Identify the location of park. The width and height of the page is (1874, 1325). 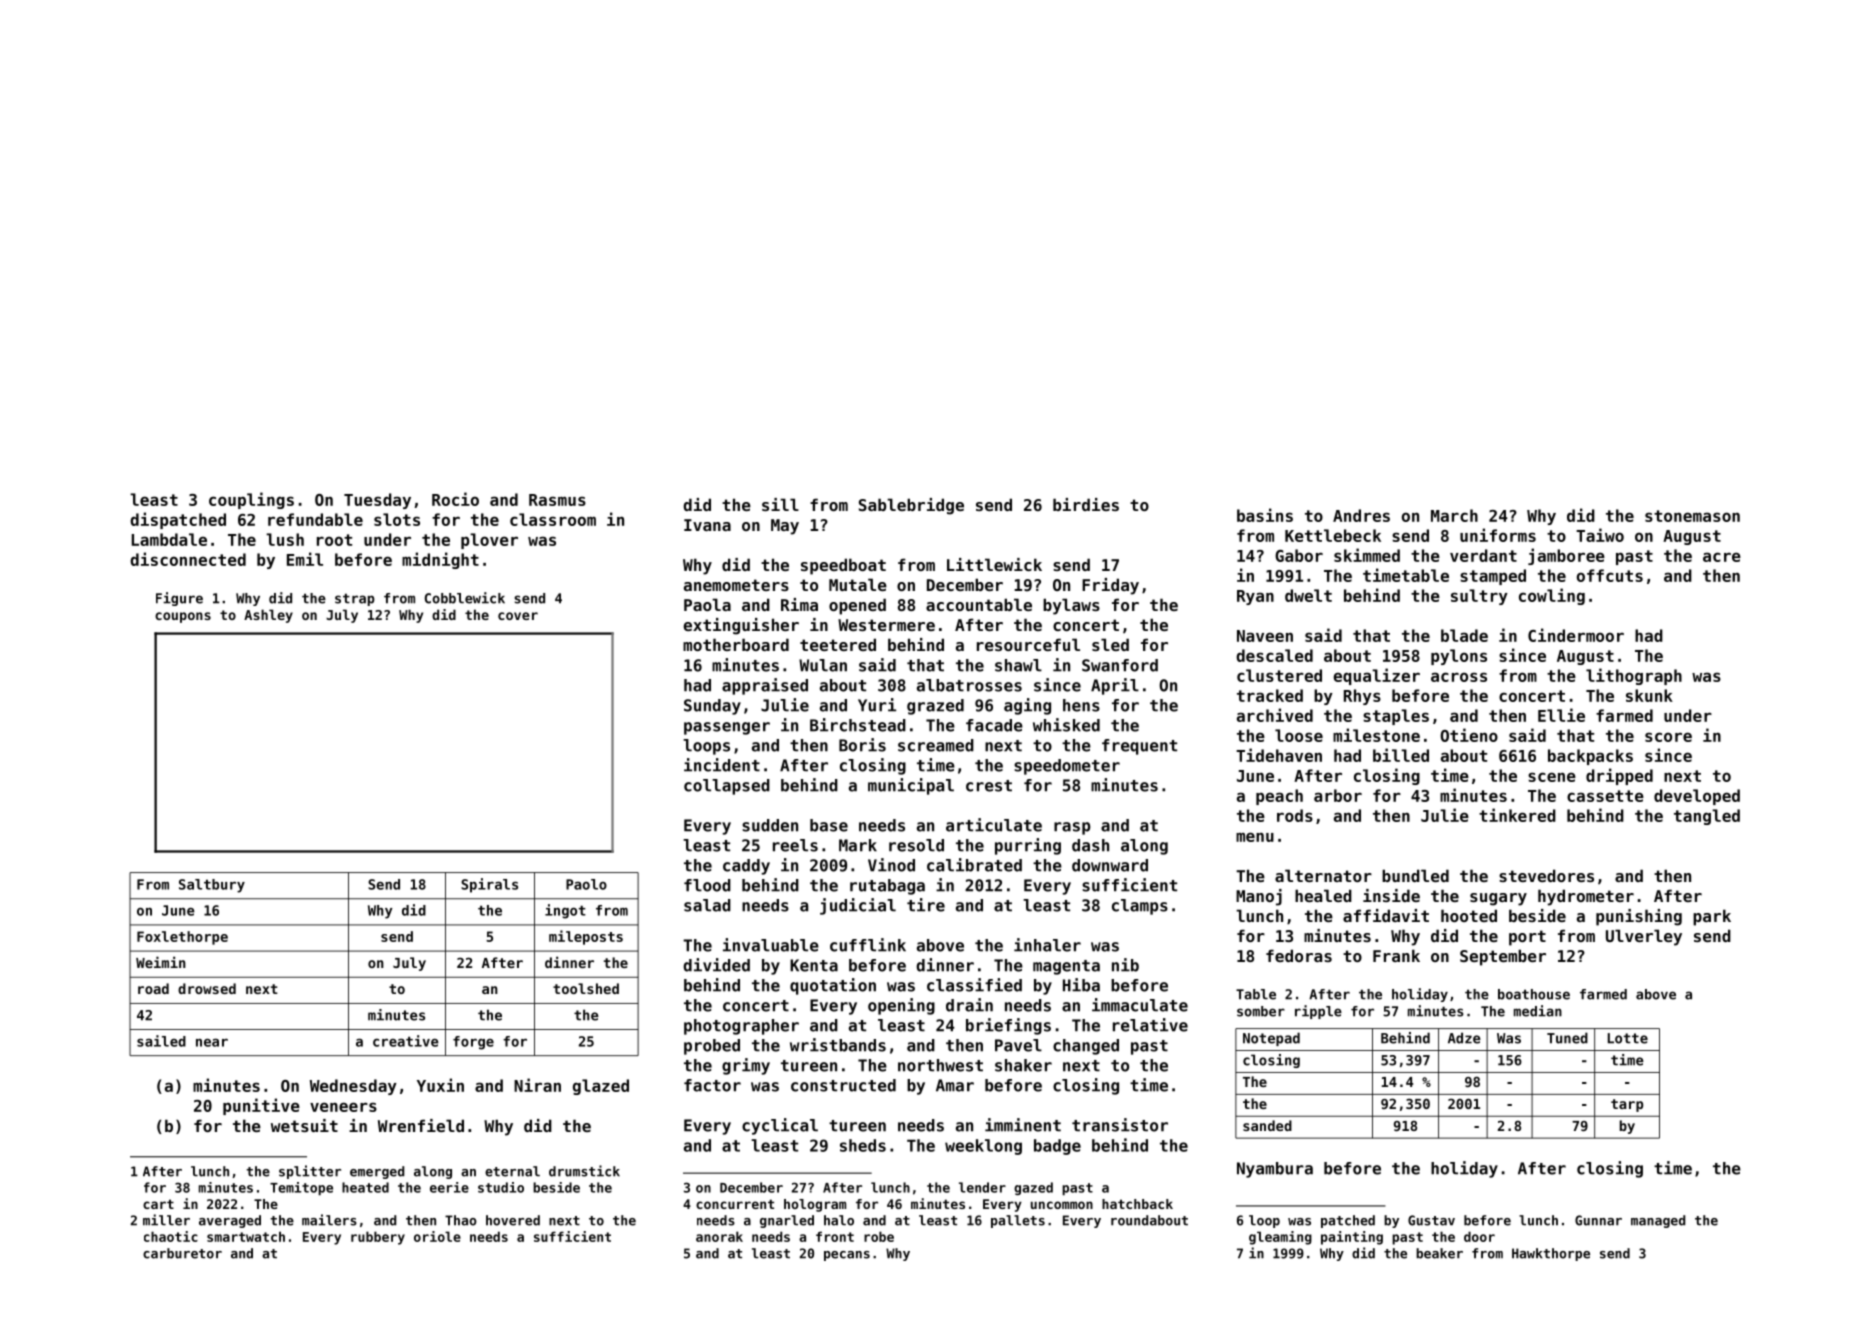
(1712, 917).
